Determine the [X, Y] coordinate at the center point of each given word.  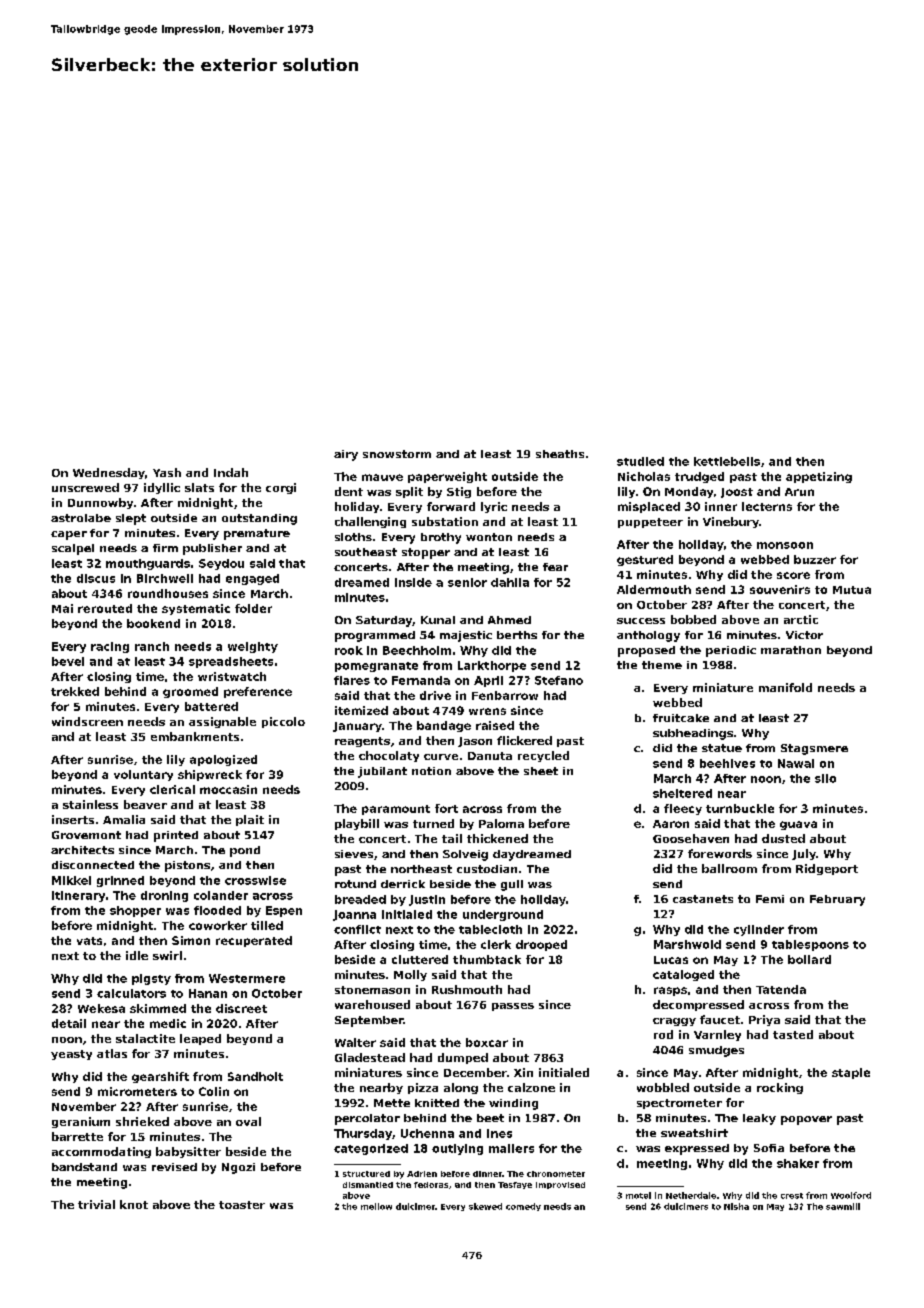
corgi [281, 488]
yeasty [71, 1055]
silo [825, 778]
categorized [371, 1149]
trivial [96, 1204]
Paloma [501, 823]
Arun [799, 492]
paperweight [447, 477]
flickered [524, 740]
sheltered [682, 793]
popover [806, 1120]
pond [245, 851]
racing [110, 647]
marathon [791, 650]
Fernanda [421, 680]
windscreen [87, 721]
